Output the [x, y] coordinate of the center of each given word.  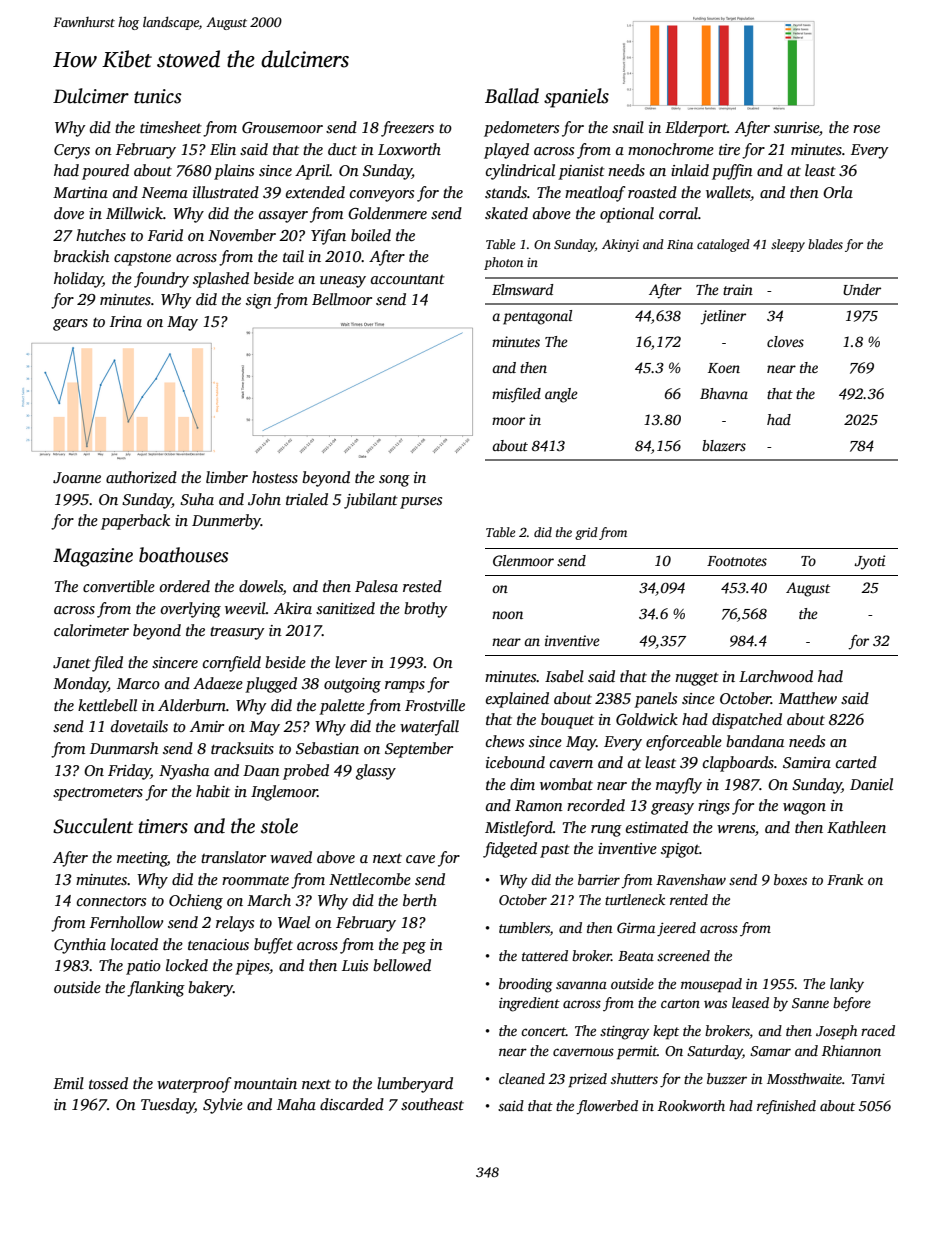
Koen [724, 368]
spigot [680, 850]
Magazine [93, 557]
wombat [566, 784]
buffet [273, 946]
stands [506, 192]
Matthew [808, 698]
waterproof [194, 1085]
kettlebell [107, 705]
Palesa [376, 586]
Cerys [72, 151]
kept [666, 1032]
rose [866, 129]
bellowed [402, 965]
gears [70, 325]
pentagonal [537, 317]
